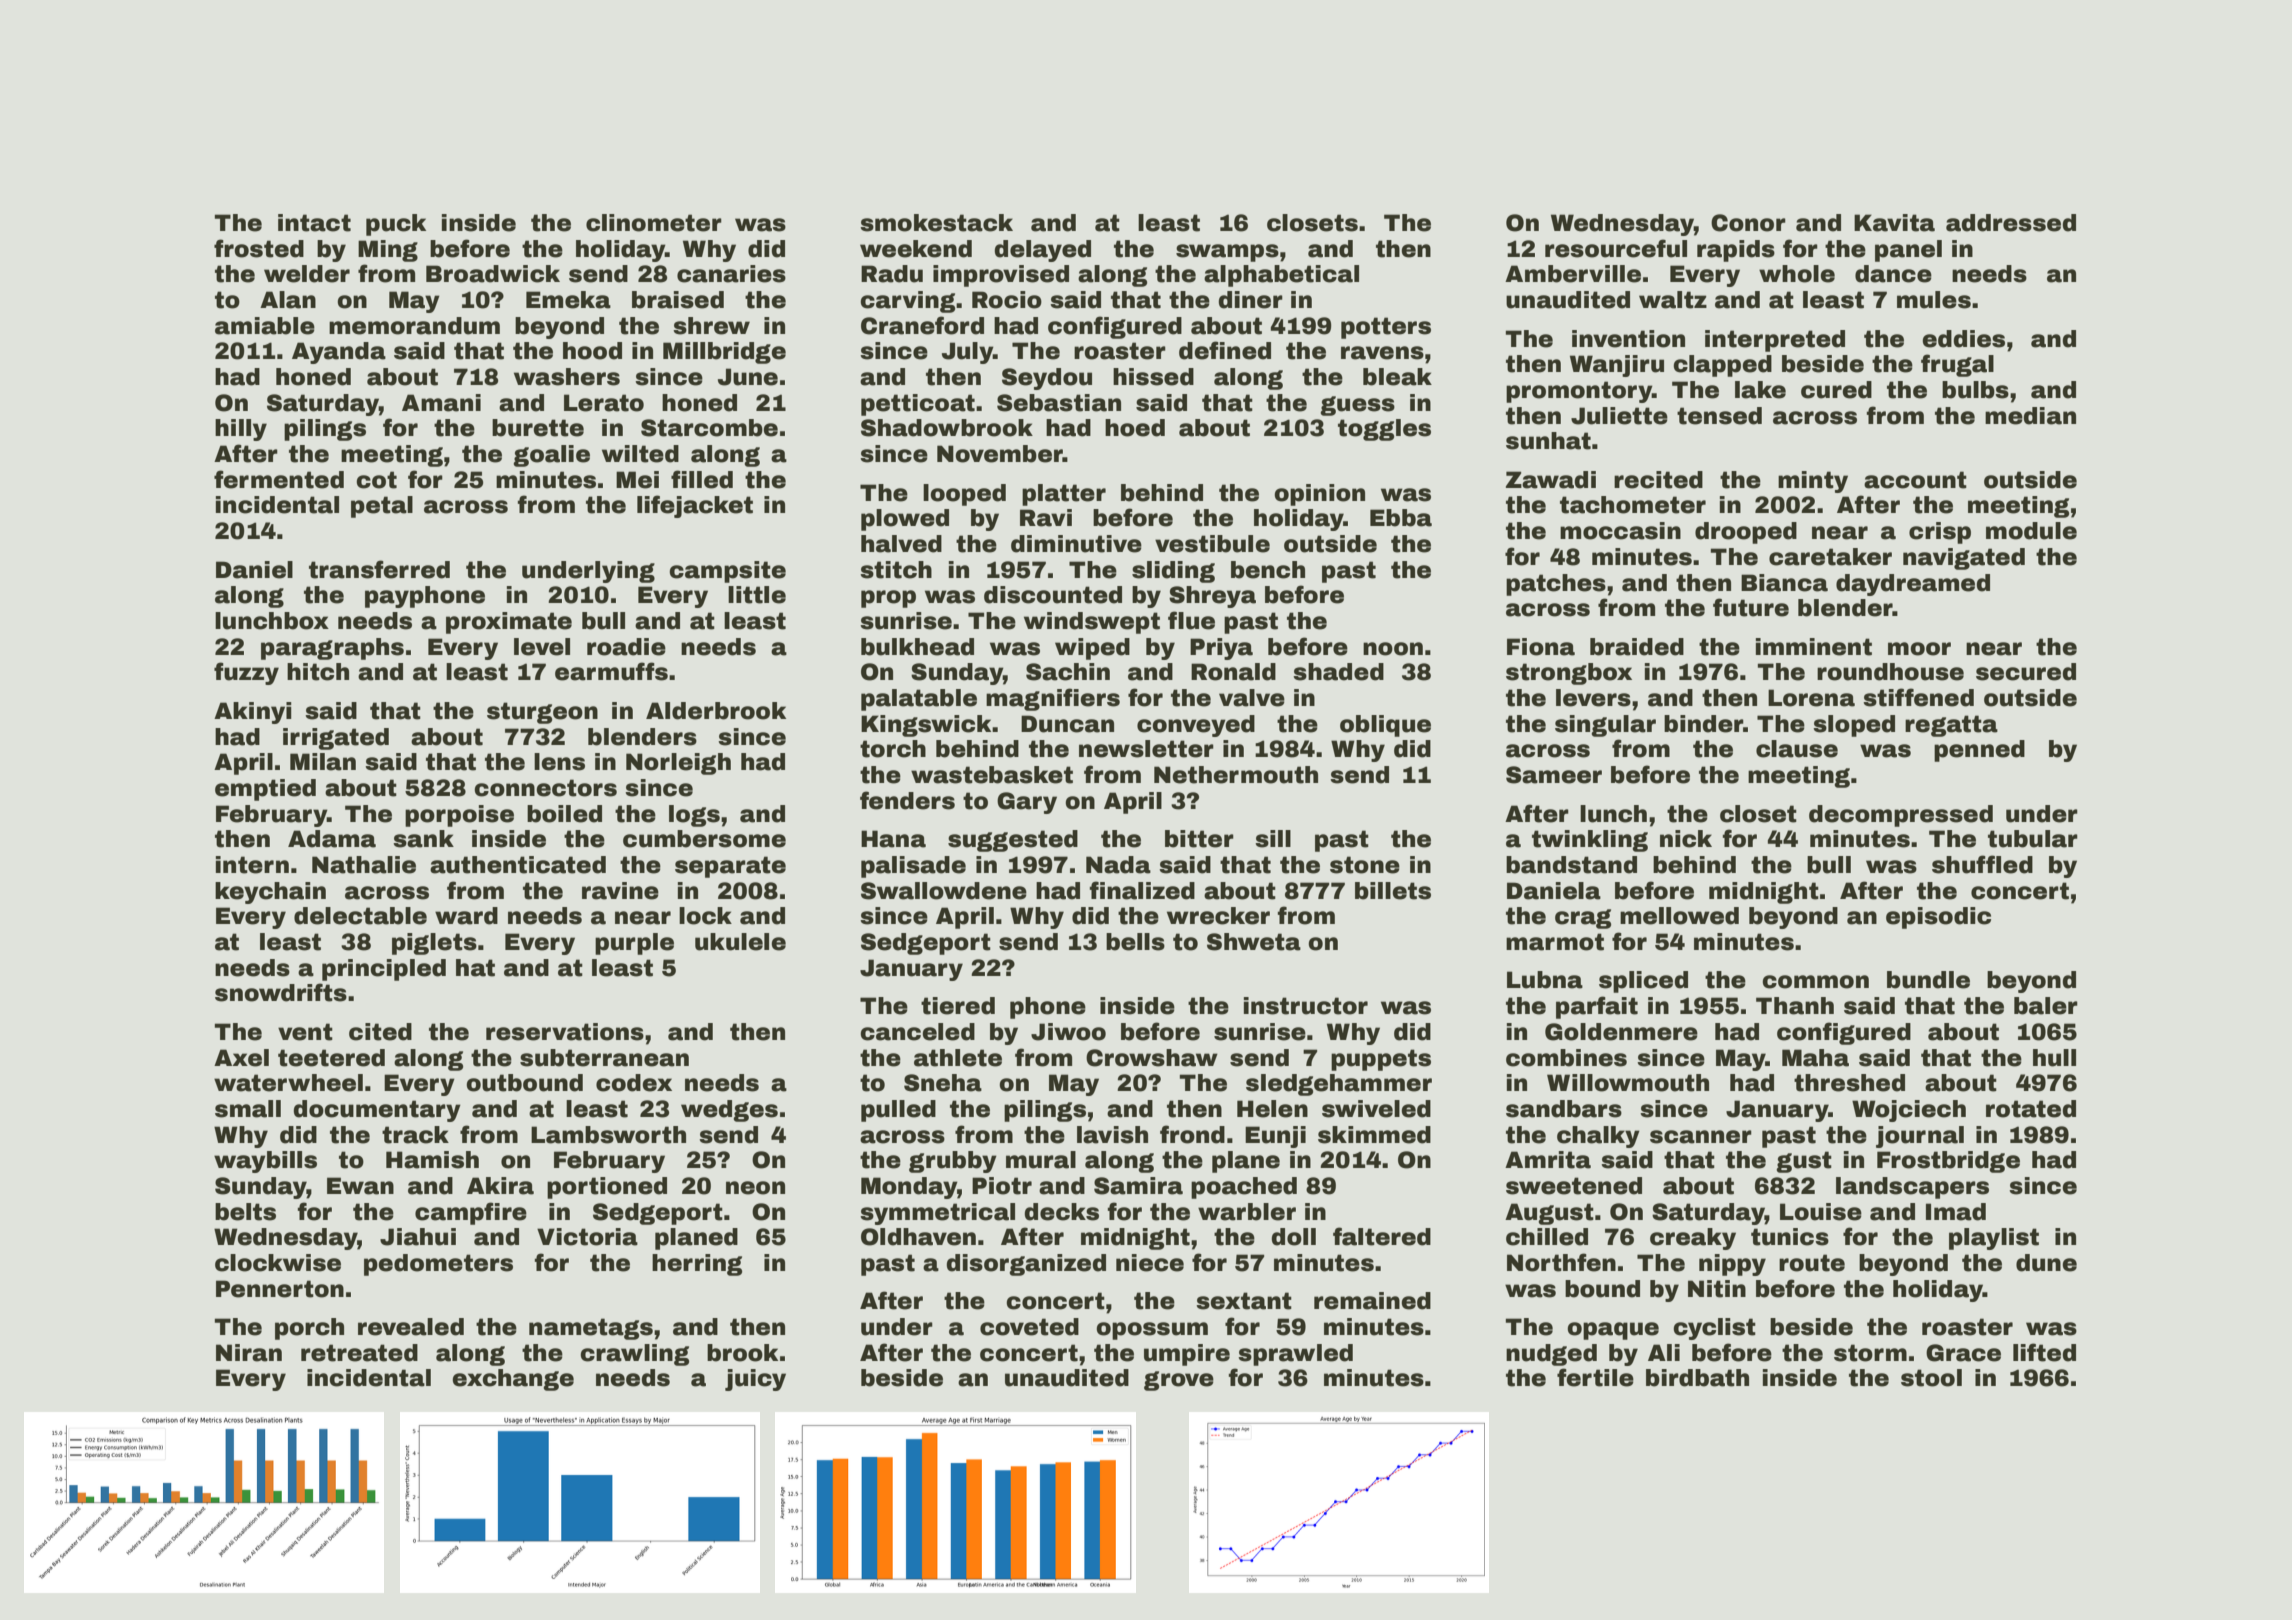 The height and width of the image is (1620, 2292). Describe the element at coordinates (2054, 1058) in the image. I see `hull` at that location.
